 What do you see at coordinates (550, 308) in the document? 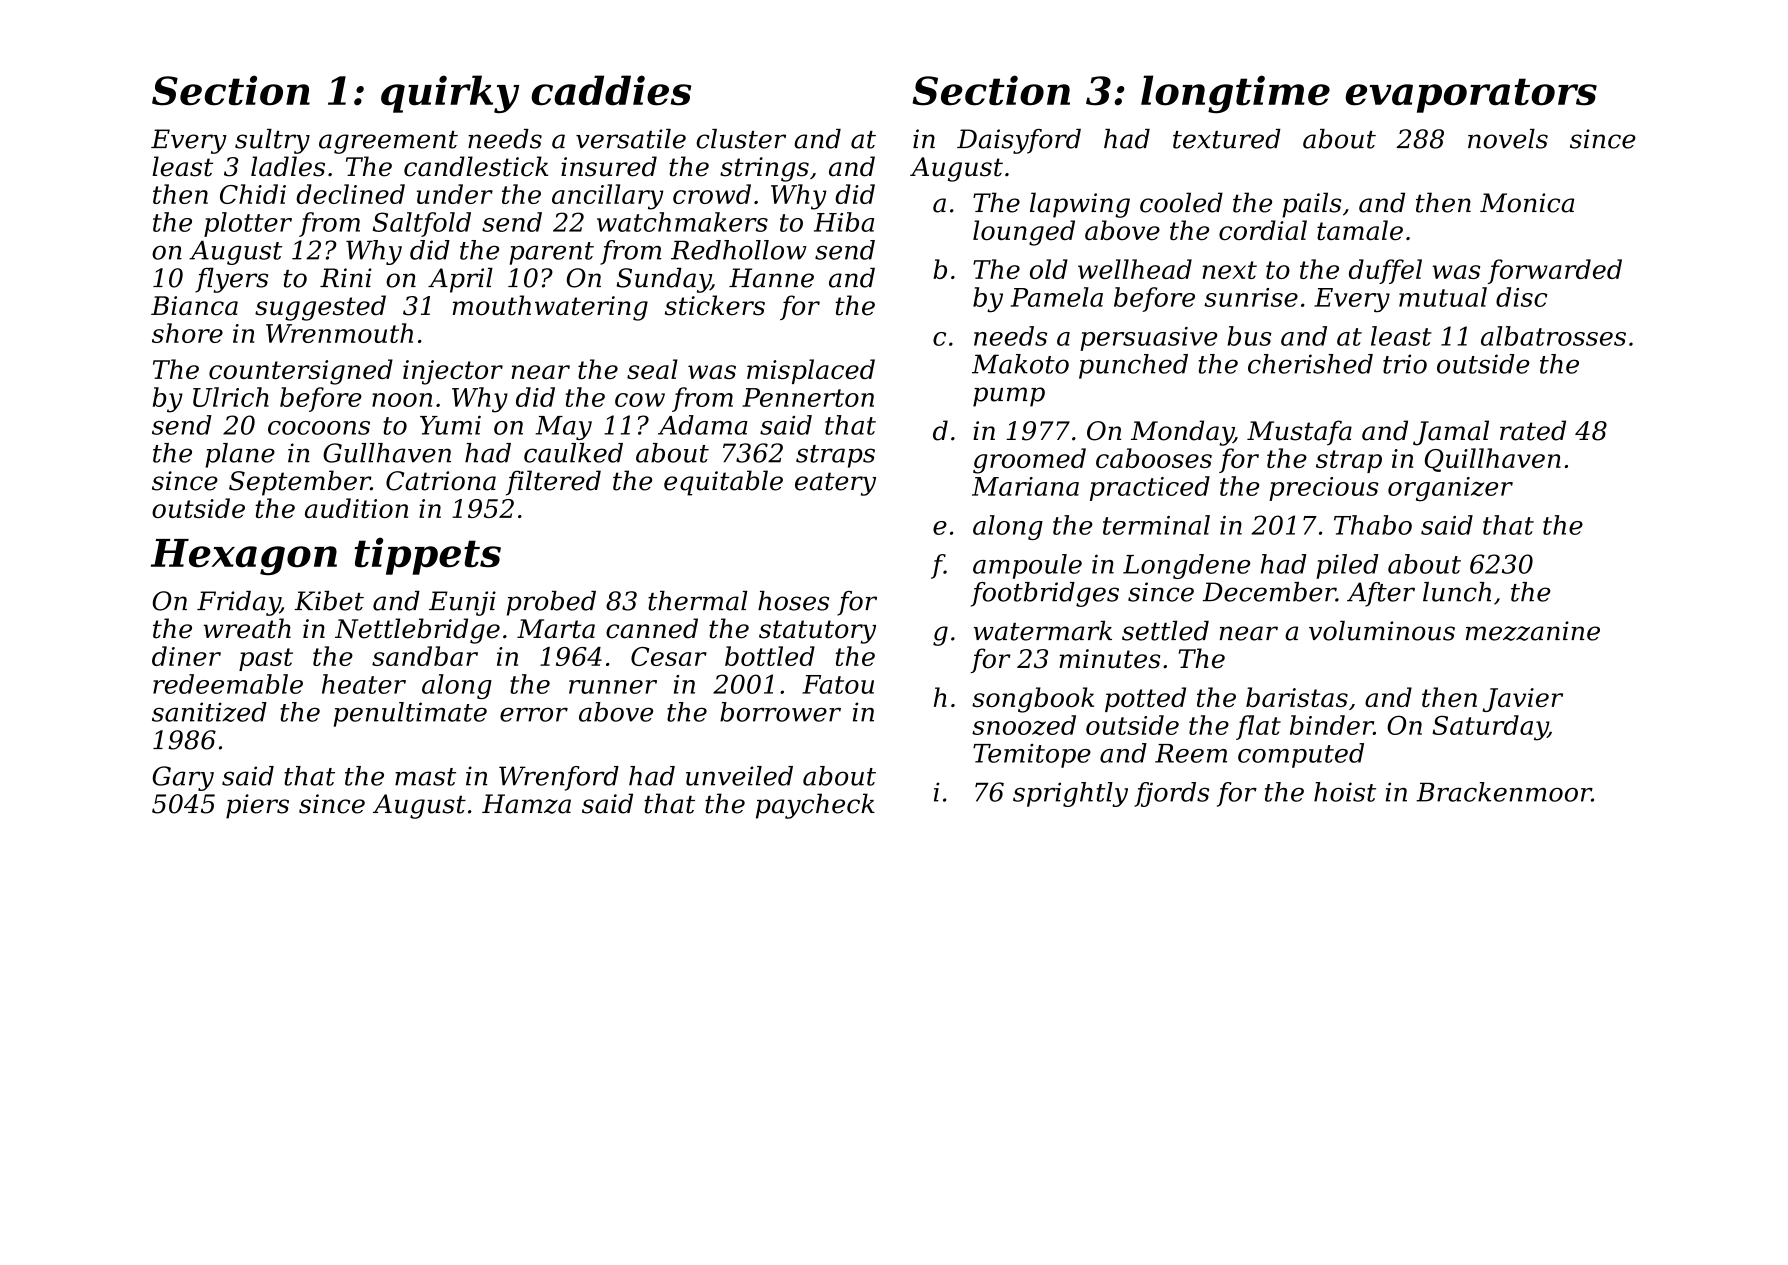
I see `mouthwatering` at bounding box center [550, 308].
